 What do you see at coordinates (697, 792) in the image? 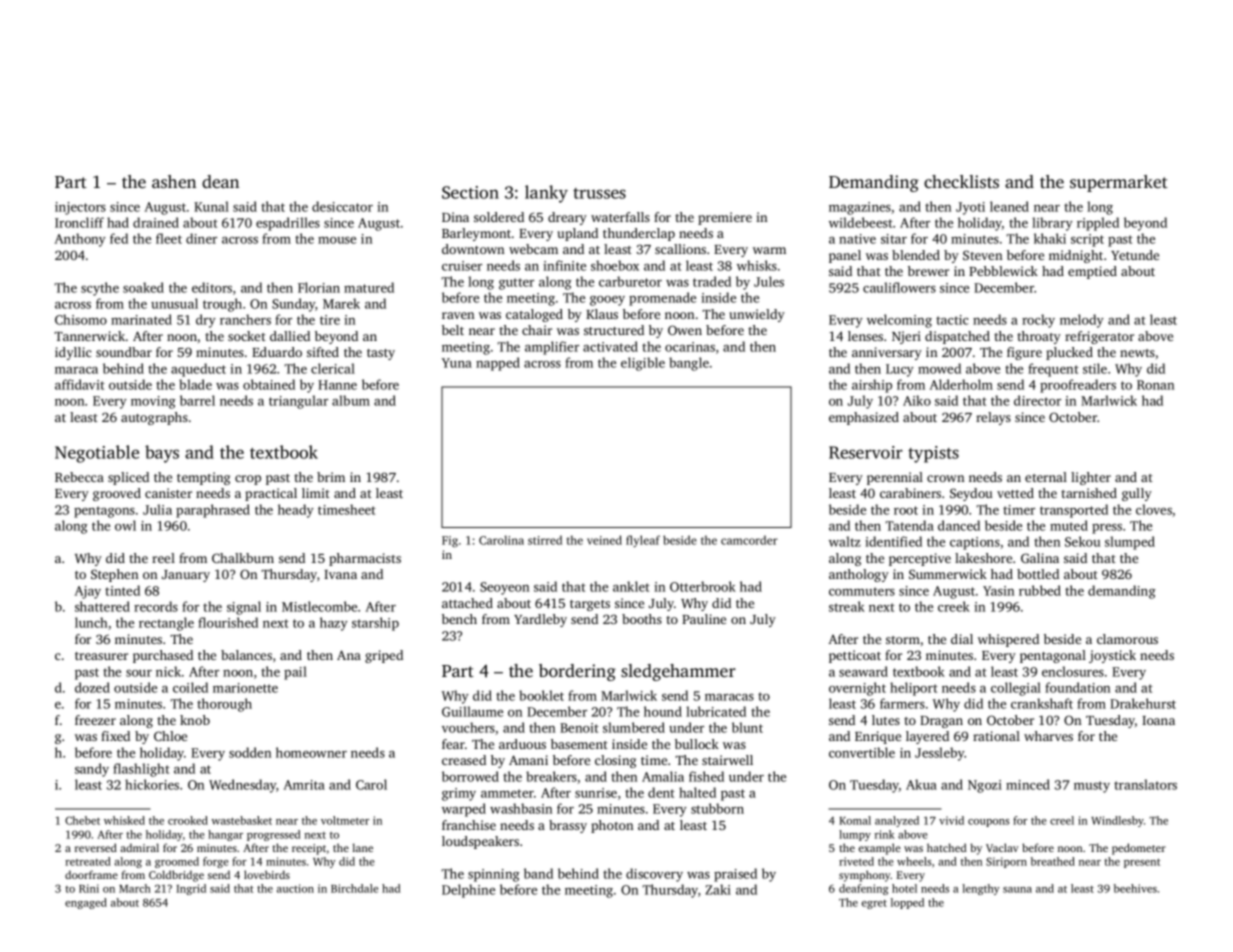
I see `halted` at bounding box center [697, 792].
